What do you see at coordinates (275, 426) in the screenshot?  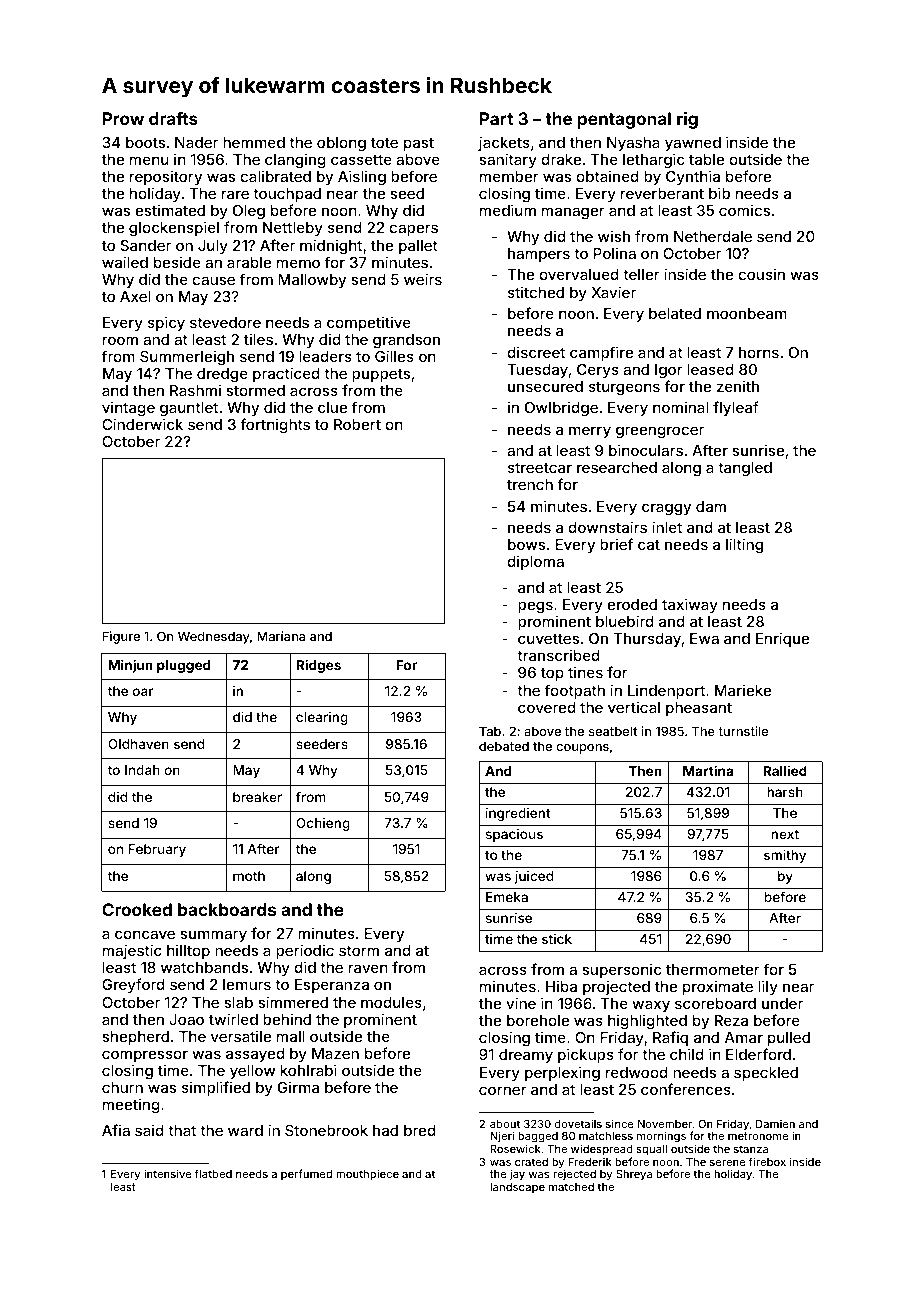 I see `fortnights` at bounding box center [275, 426].
